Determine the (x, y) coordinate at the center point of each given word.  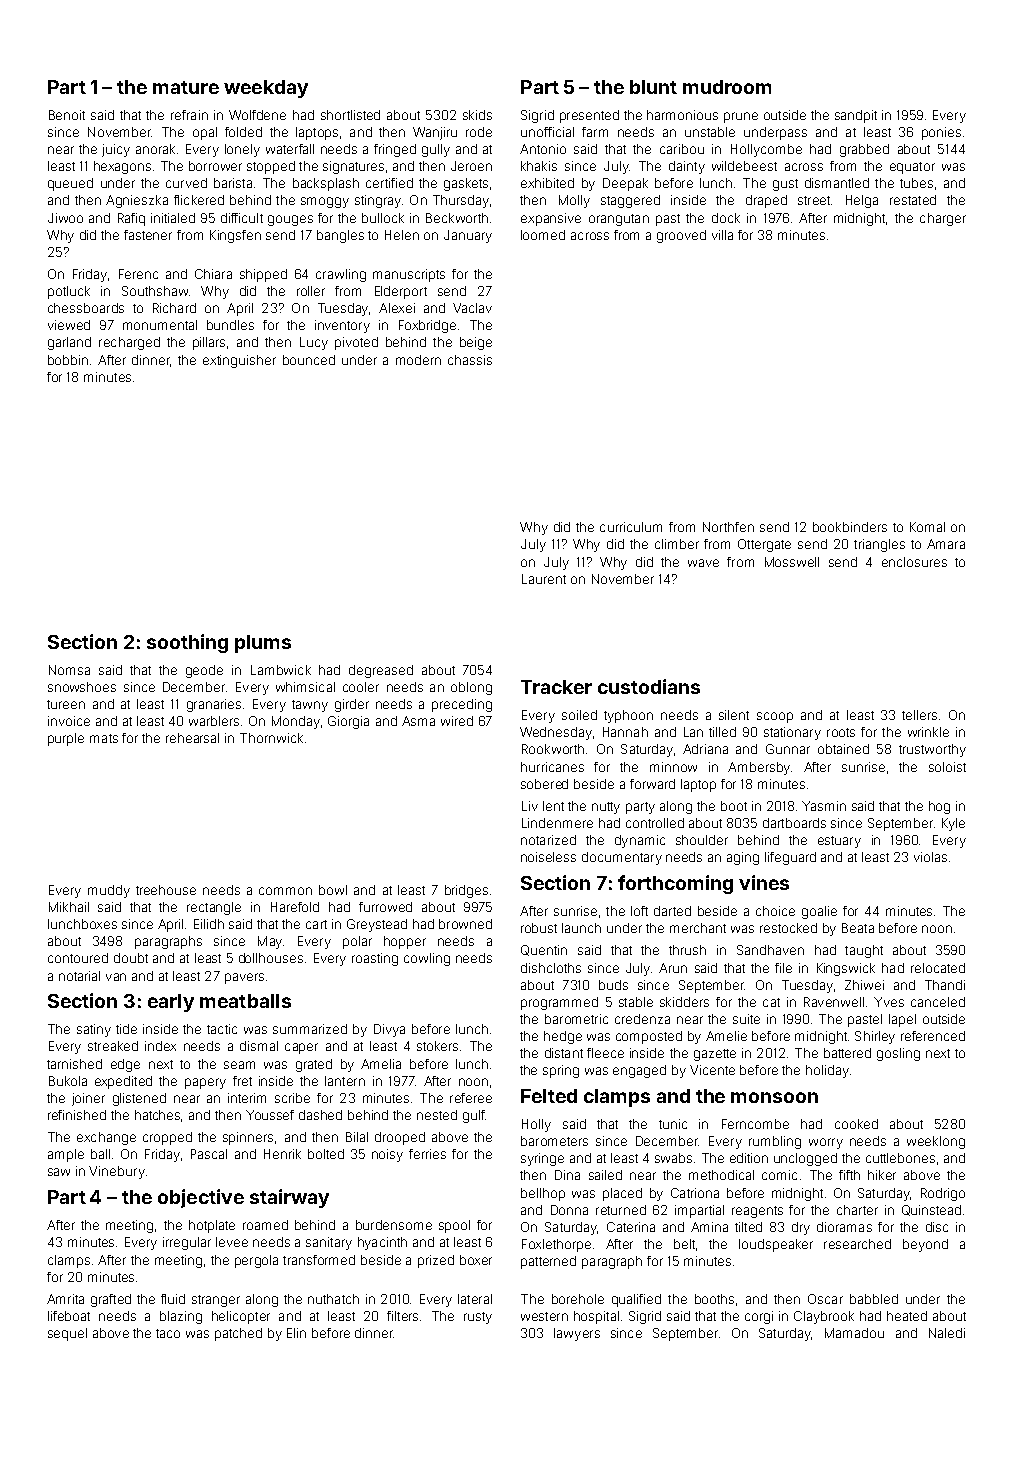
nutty (606, 808)
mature (186, 87)
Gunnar (788, 749)
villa (722, 235)
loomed (543, 235)
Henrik (282, 1154)
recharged (129, 343)
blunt (653, 87)
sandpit (856, 116)
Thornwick (271, 738)
